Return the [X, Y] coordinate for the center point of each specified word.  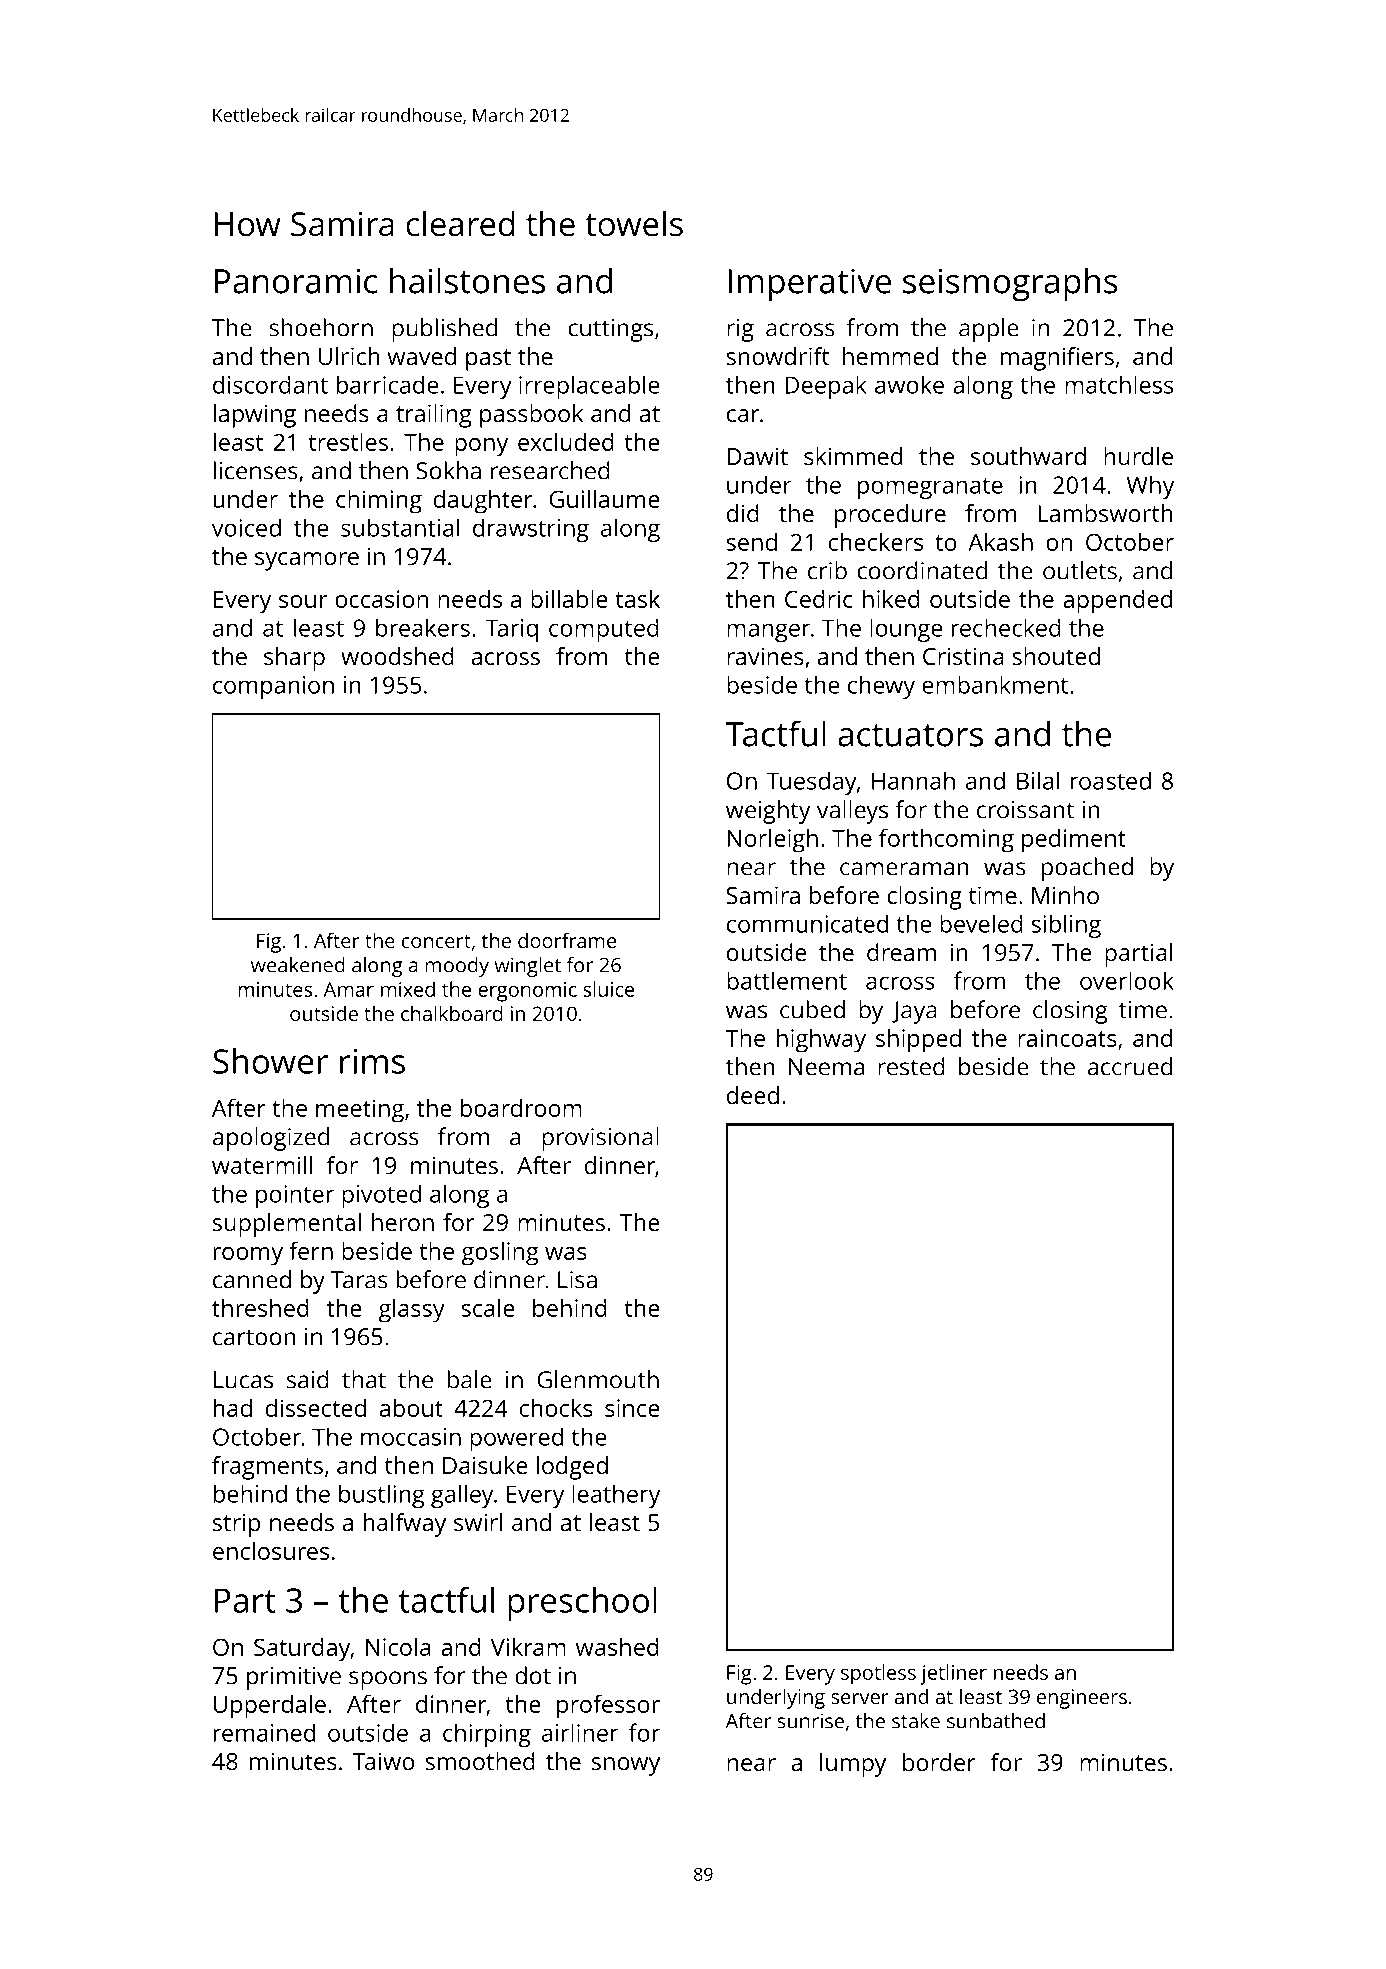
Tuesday [811, 783]
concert [436, 941]
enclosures [271, 1551]
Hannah [913, 780]
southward [1028, 456]
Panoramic [296, 281]
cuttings [610, 330]
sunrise [811, 1721]
